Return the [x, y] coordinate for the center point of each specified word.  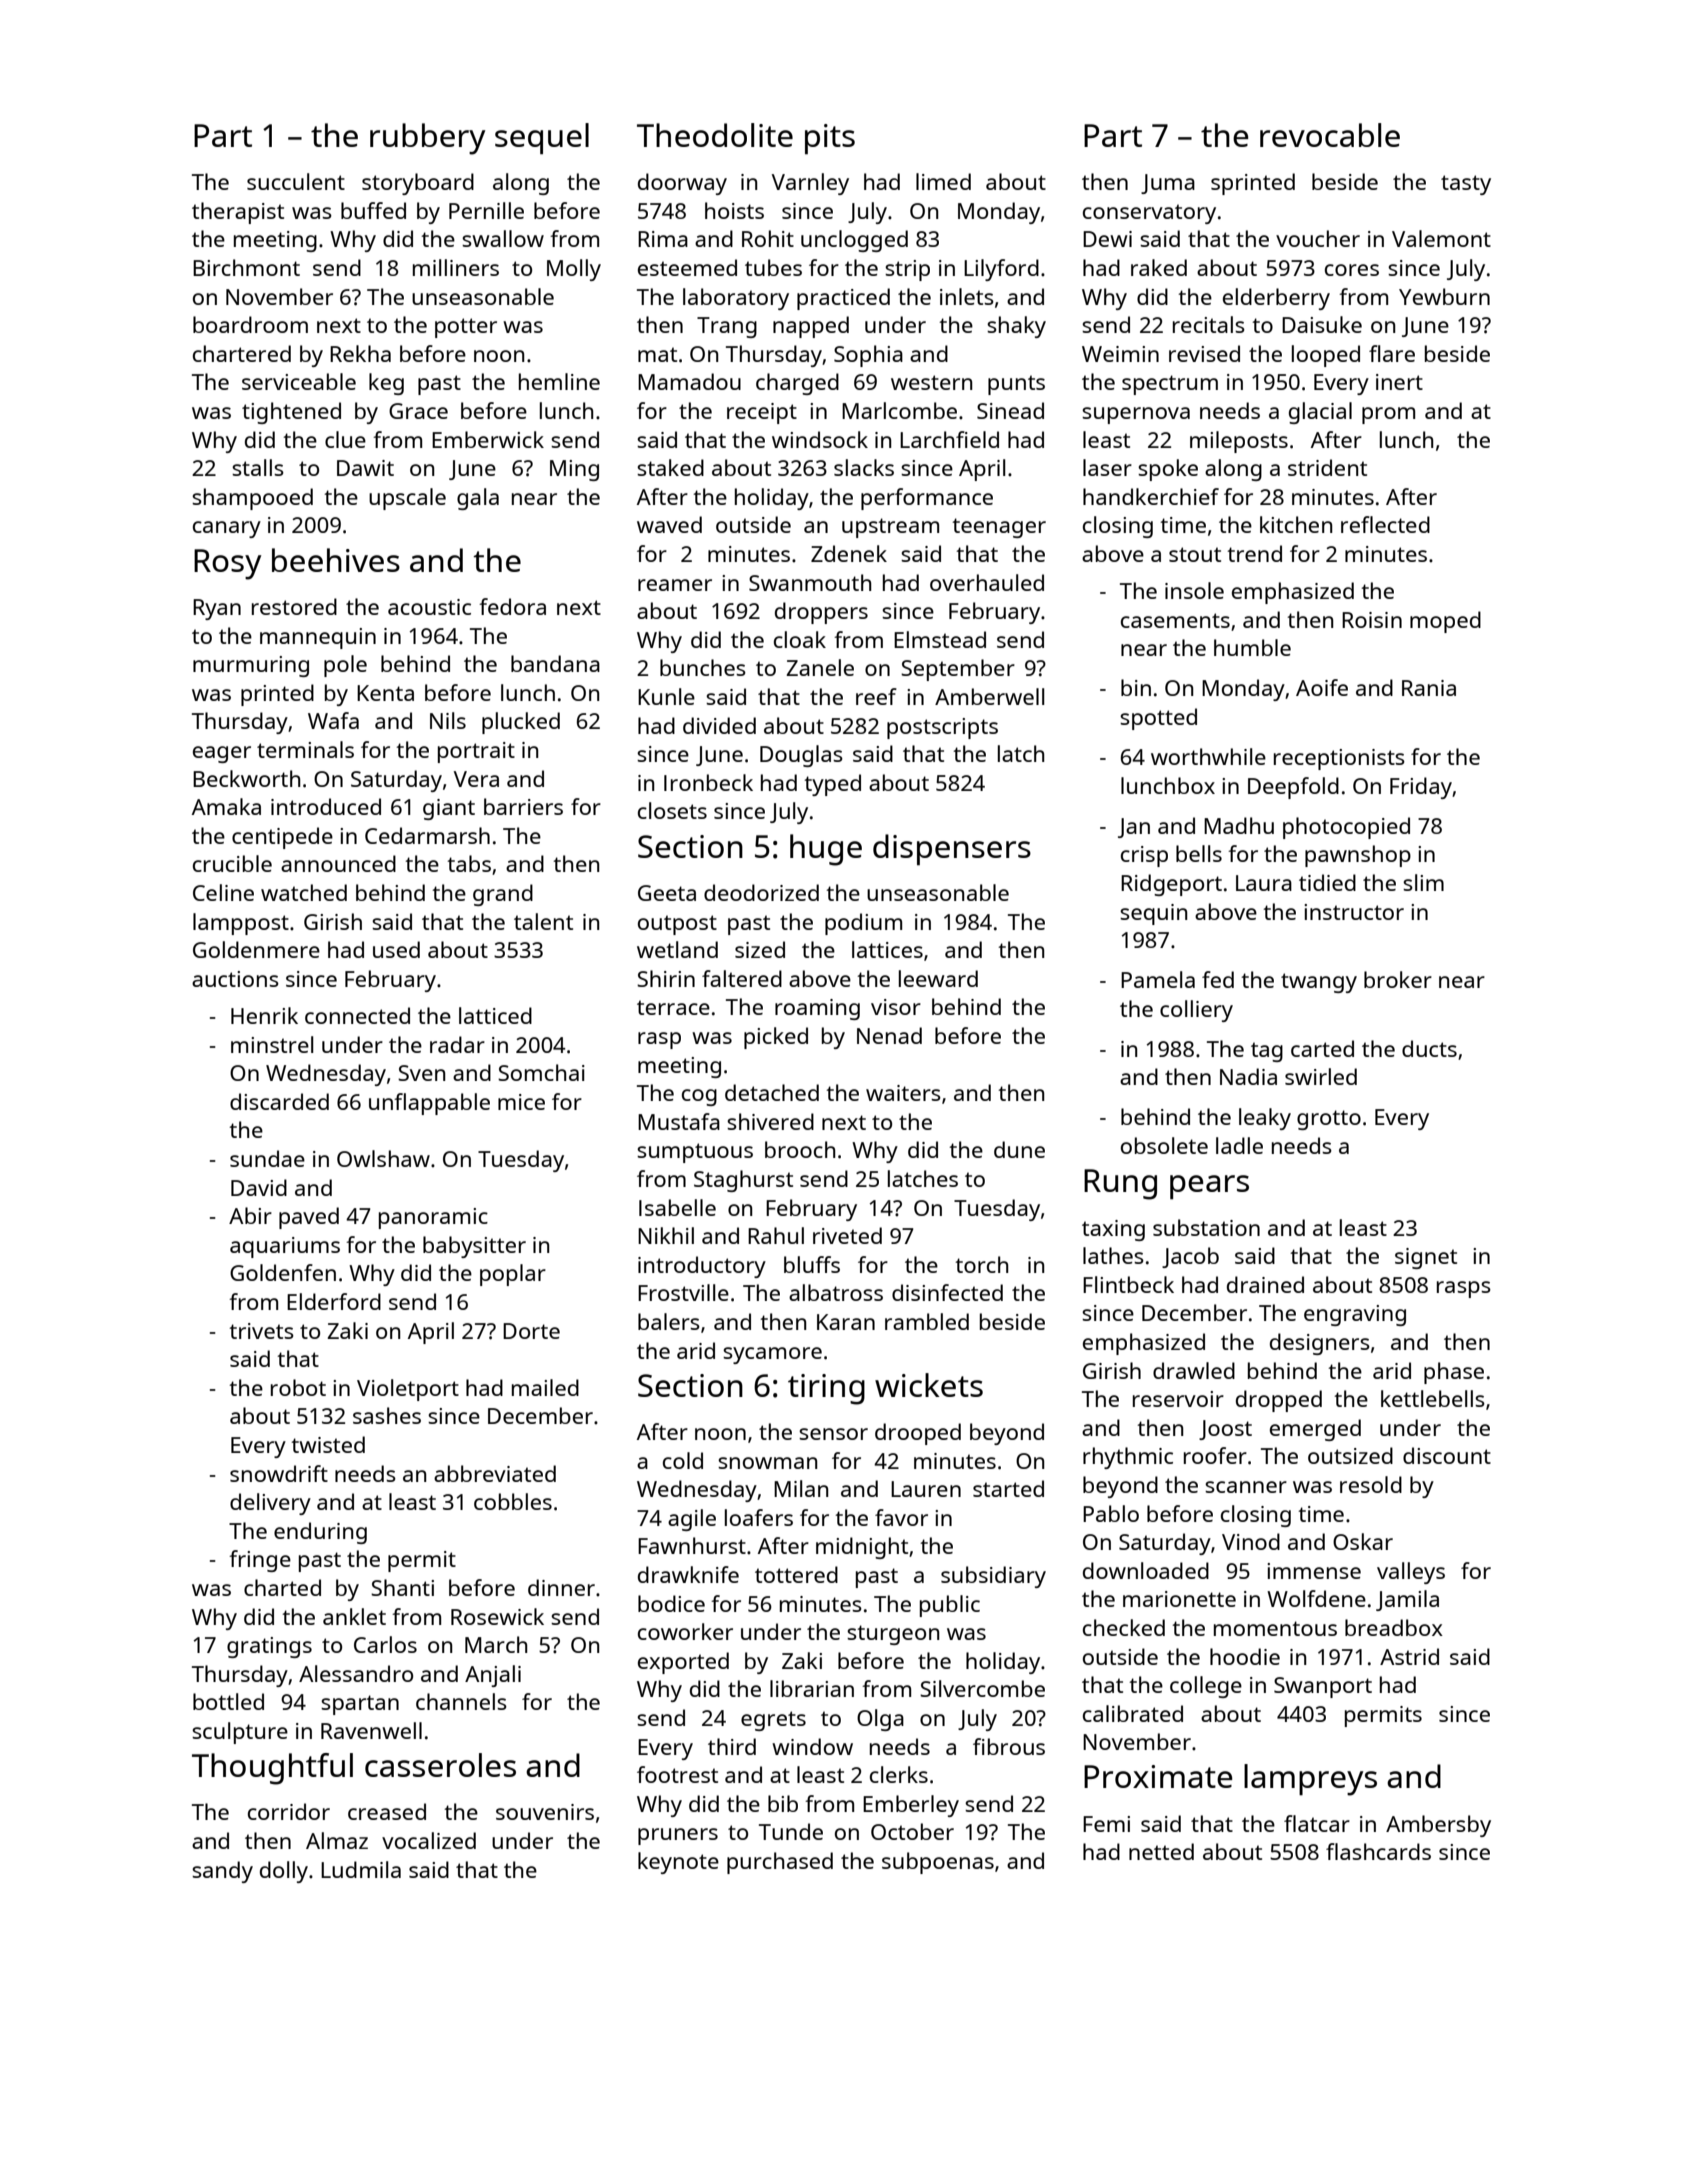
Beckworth [246, 778]
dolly [284, 1872]
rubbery [427, 139]
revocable [1330, 135]
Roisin [1372, 620]
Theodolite [715, 135]
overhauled [987, 582]
